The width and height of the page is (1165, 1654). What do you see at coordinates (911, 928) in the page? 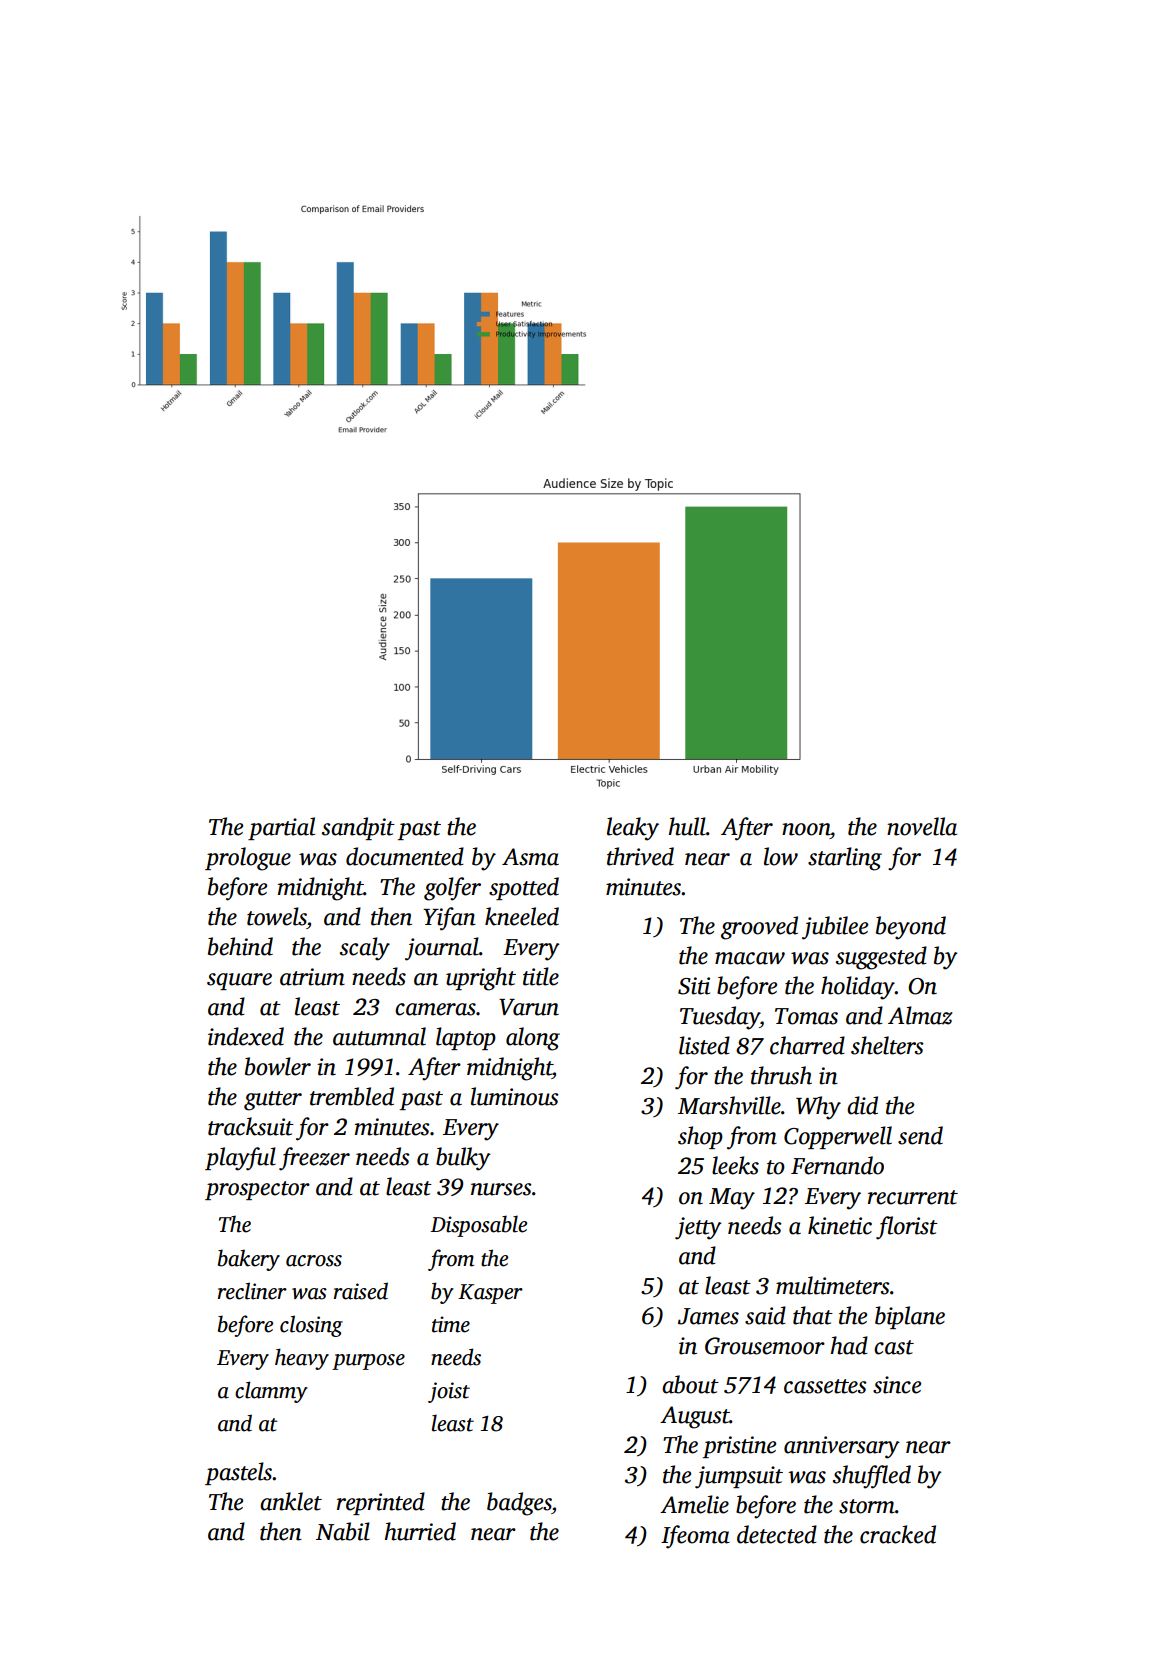
I see `beyond` at bounding box center [911, 928].
